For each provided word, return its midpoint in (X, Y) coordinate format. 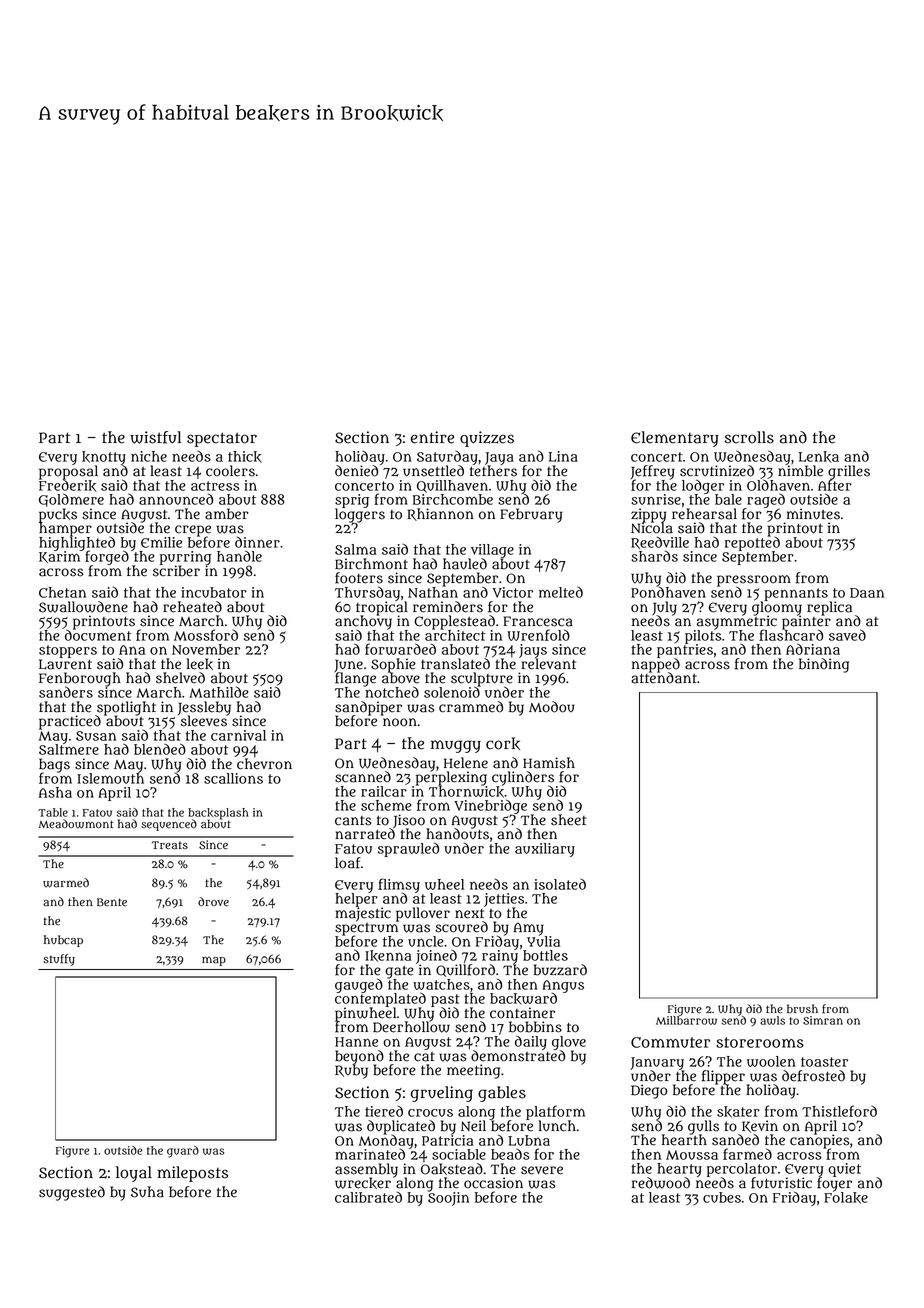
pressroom (754, 581)
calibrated (368, 1197)
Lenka (818, 457)
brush (802, 1008)
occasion (493, 1183)
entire (432, 437)
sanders (66, 692)
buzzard (560, 970)
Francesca (538, 621)
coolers (230, 471)
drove (213, 902)
